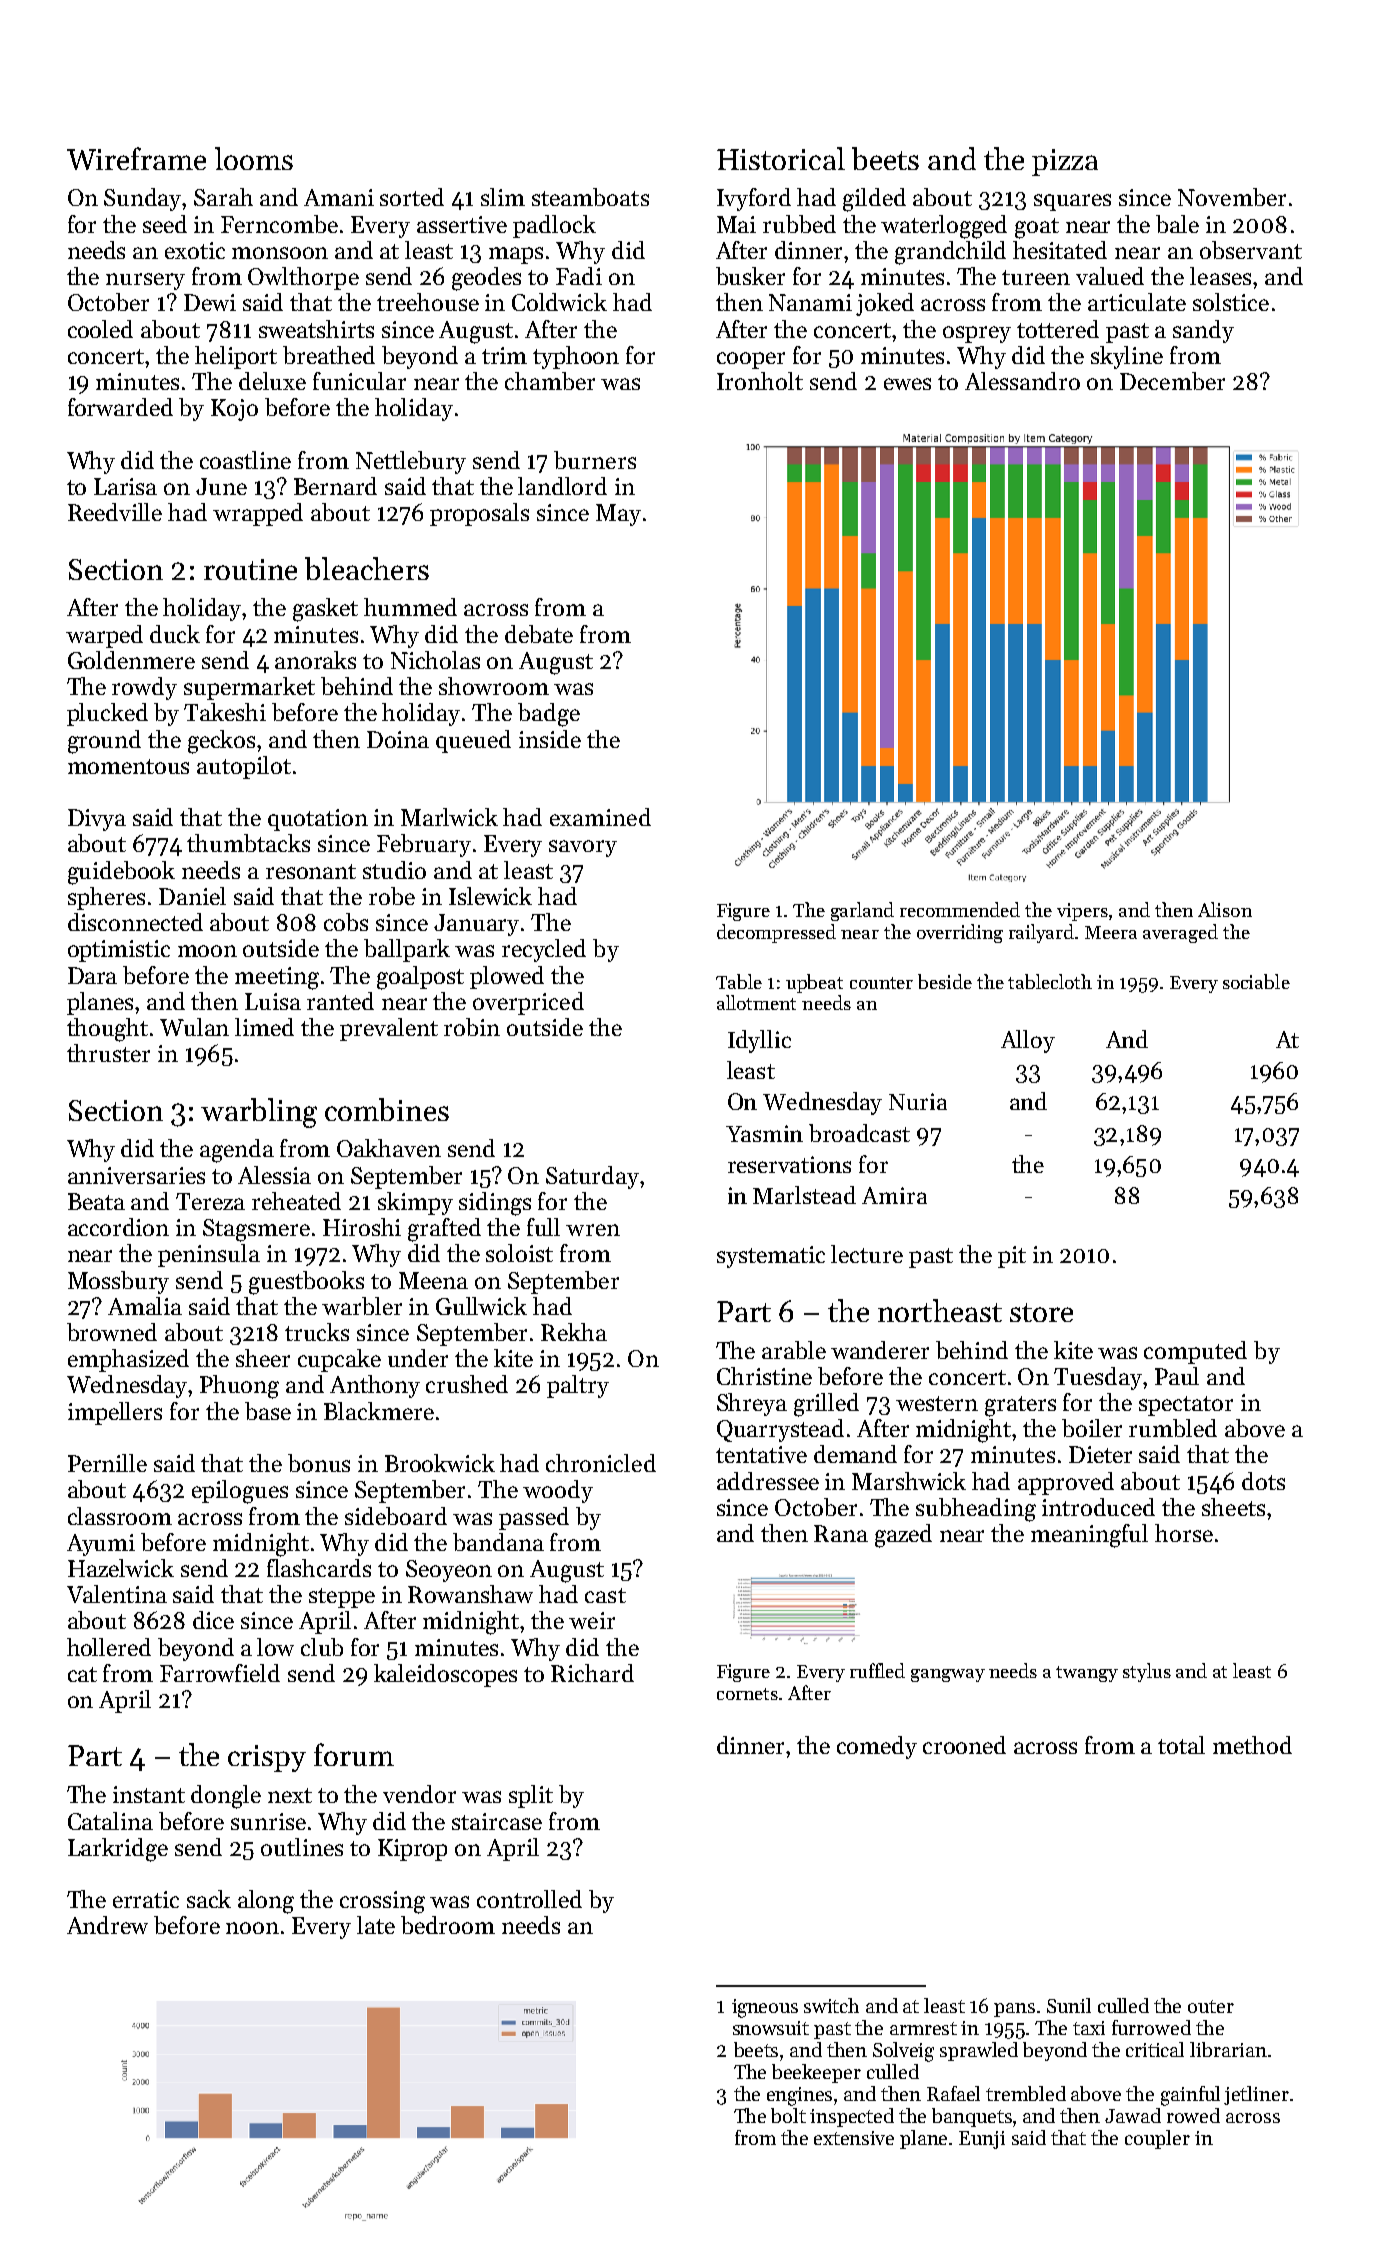 This screenshot has height=2268, width=1377. Describe the element at coordinates (519, 1253) in the screenshot. I see `soloist` at that location.
